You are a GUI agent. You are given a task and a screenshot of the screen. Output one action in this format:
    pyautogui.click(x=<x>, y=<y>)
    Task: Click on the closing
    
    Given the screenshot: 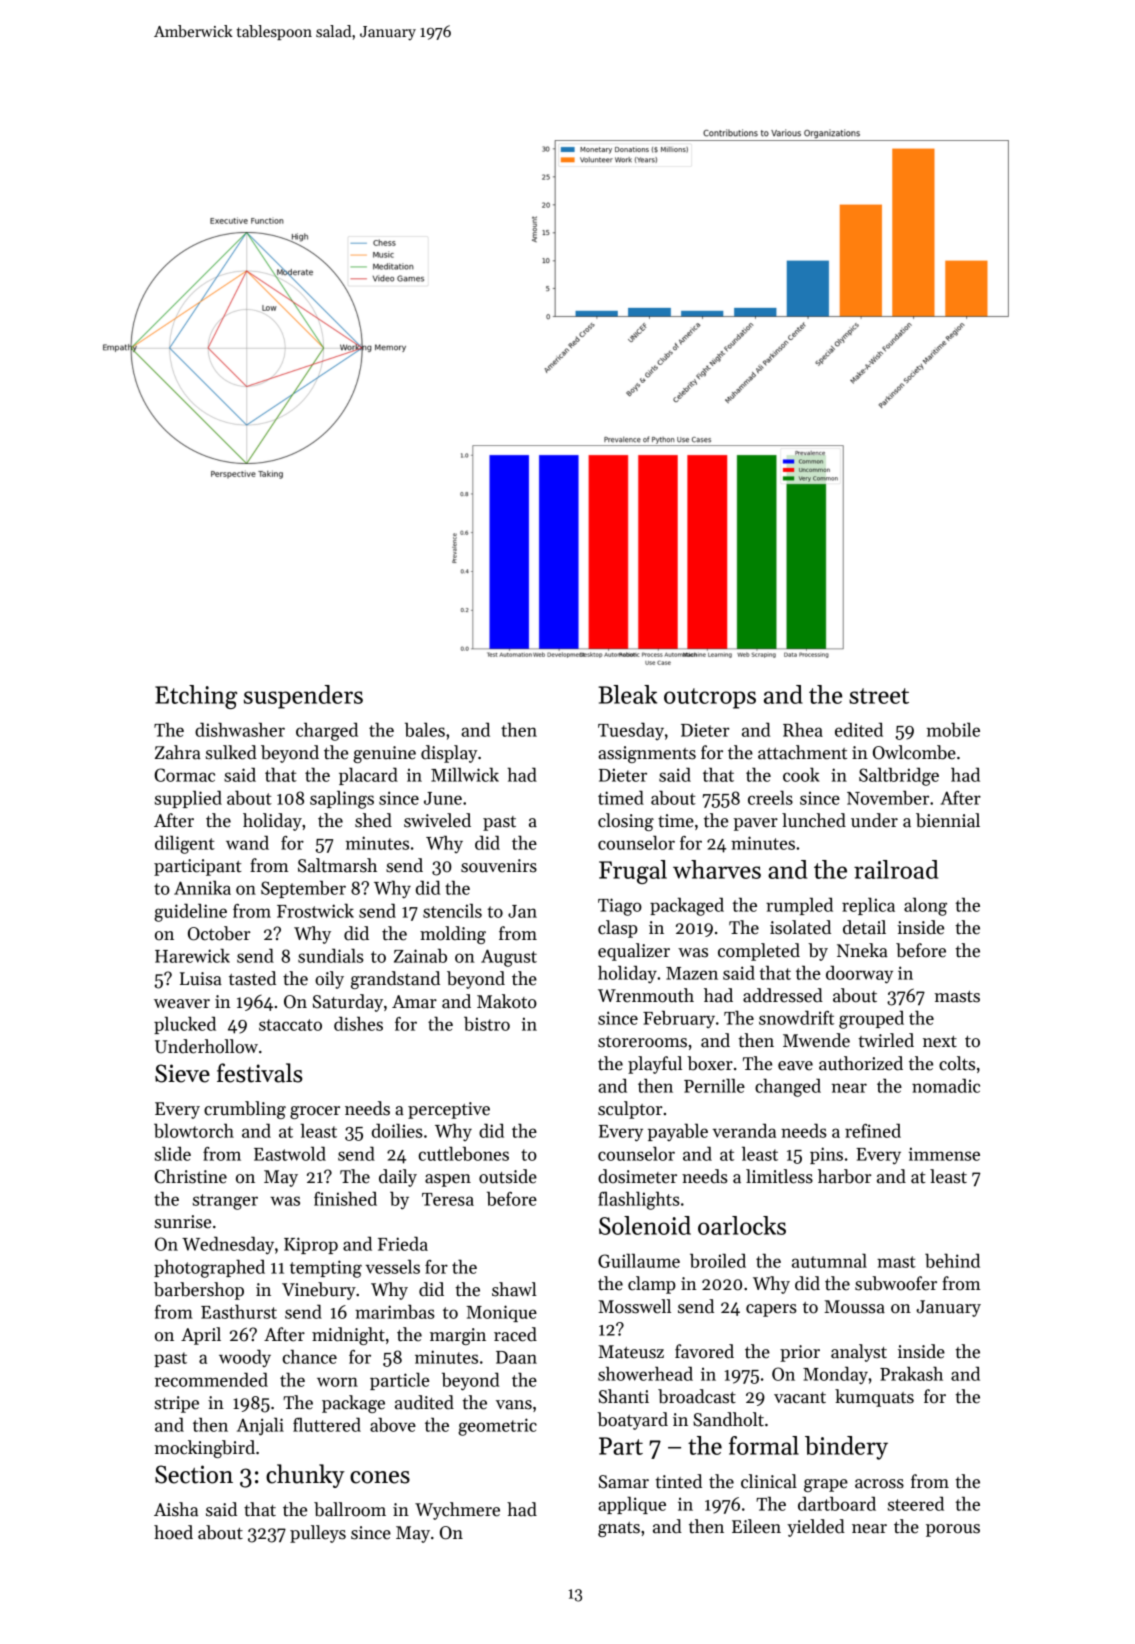 What is the action you would take?
    pyautogui.click(x=626, y=822)
